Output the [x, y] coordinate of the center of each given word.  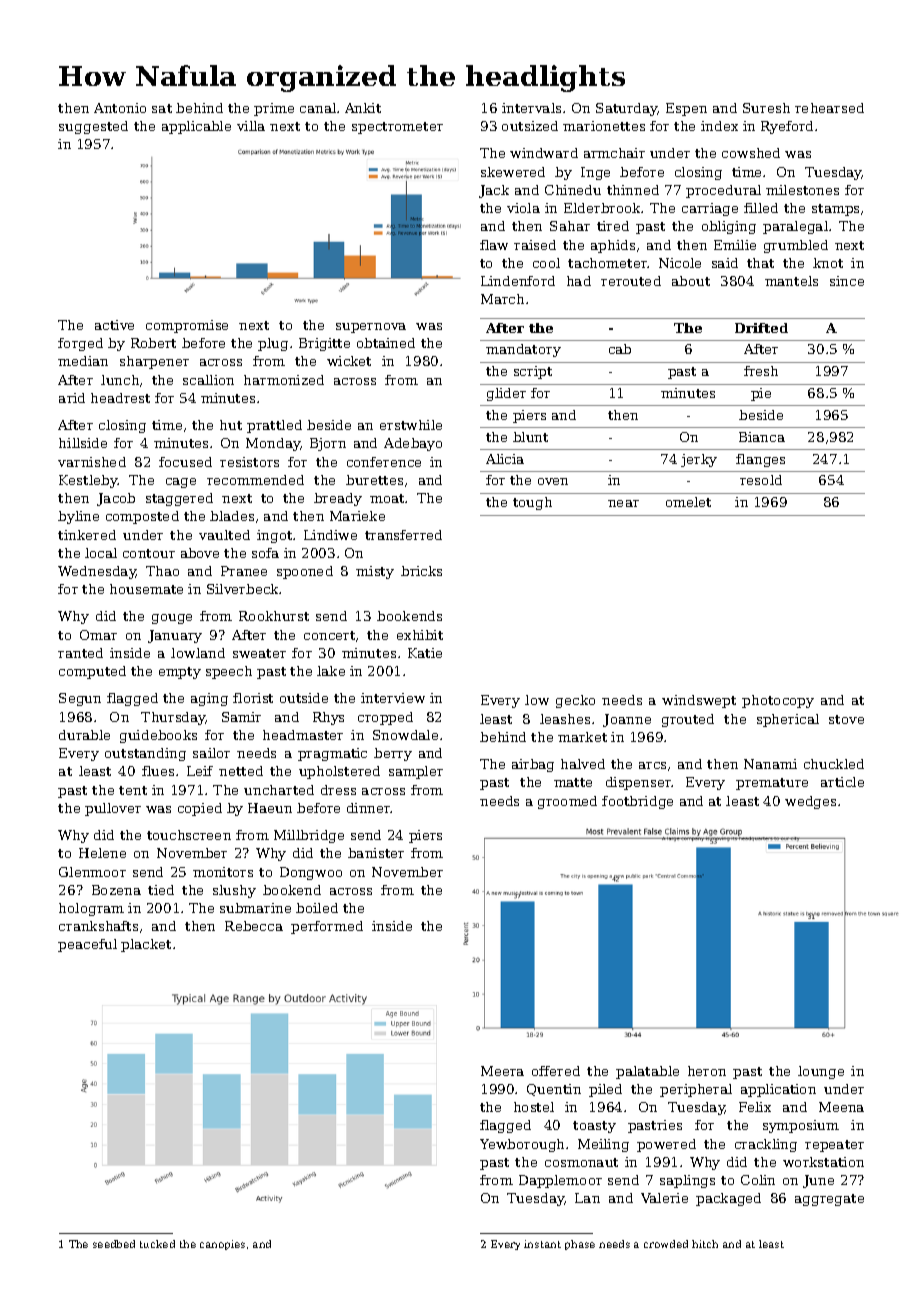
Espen [686, 109]
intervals [531, 108]
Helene [102, 853]
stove [846, 719]
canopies [222, 1245]
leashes [565, 719]
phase [580, 1245]
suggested [93, 127]
